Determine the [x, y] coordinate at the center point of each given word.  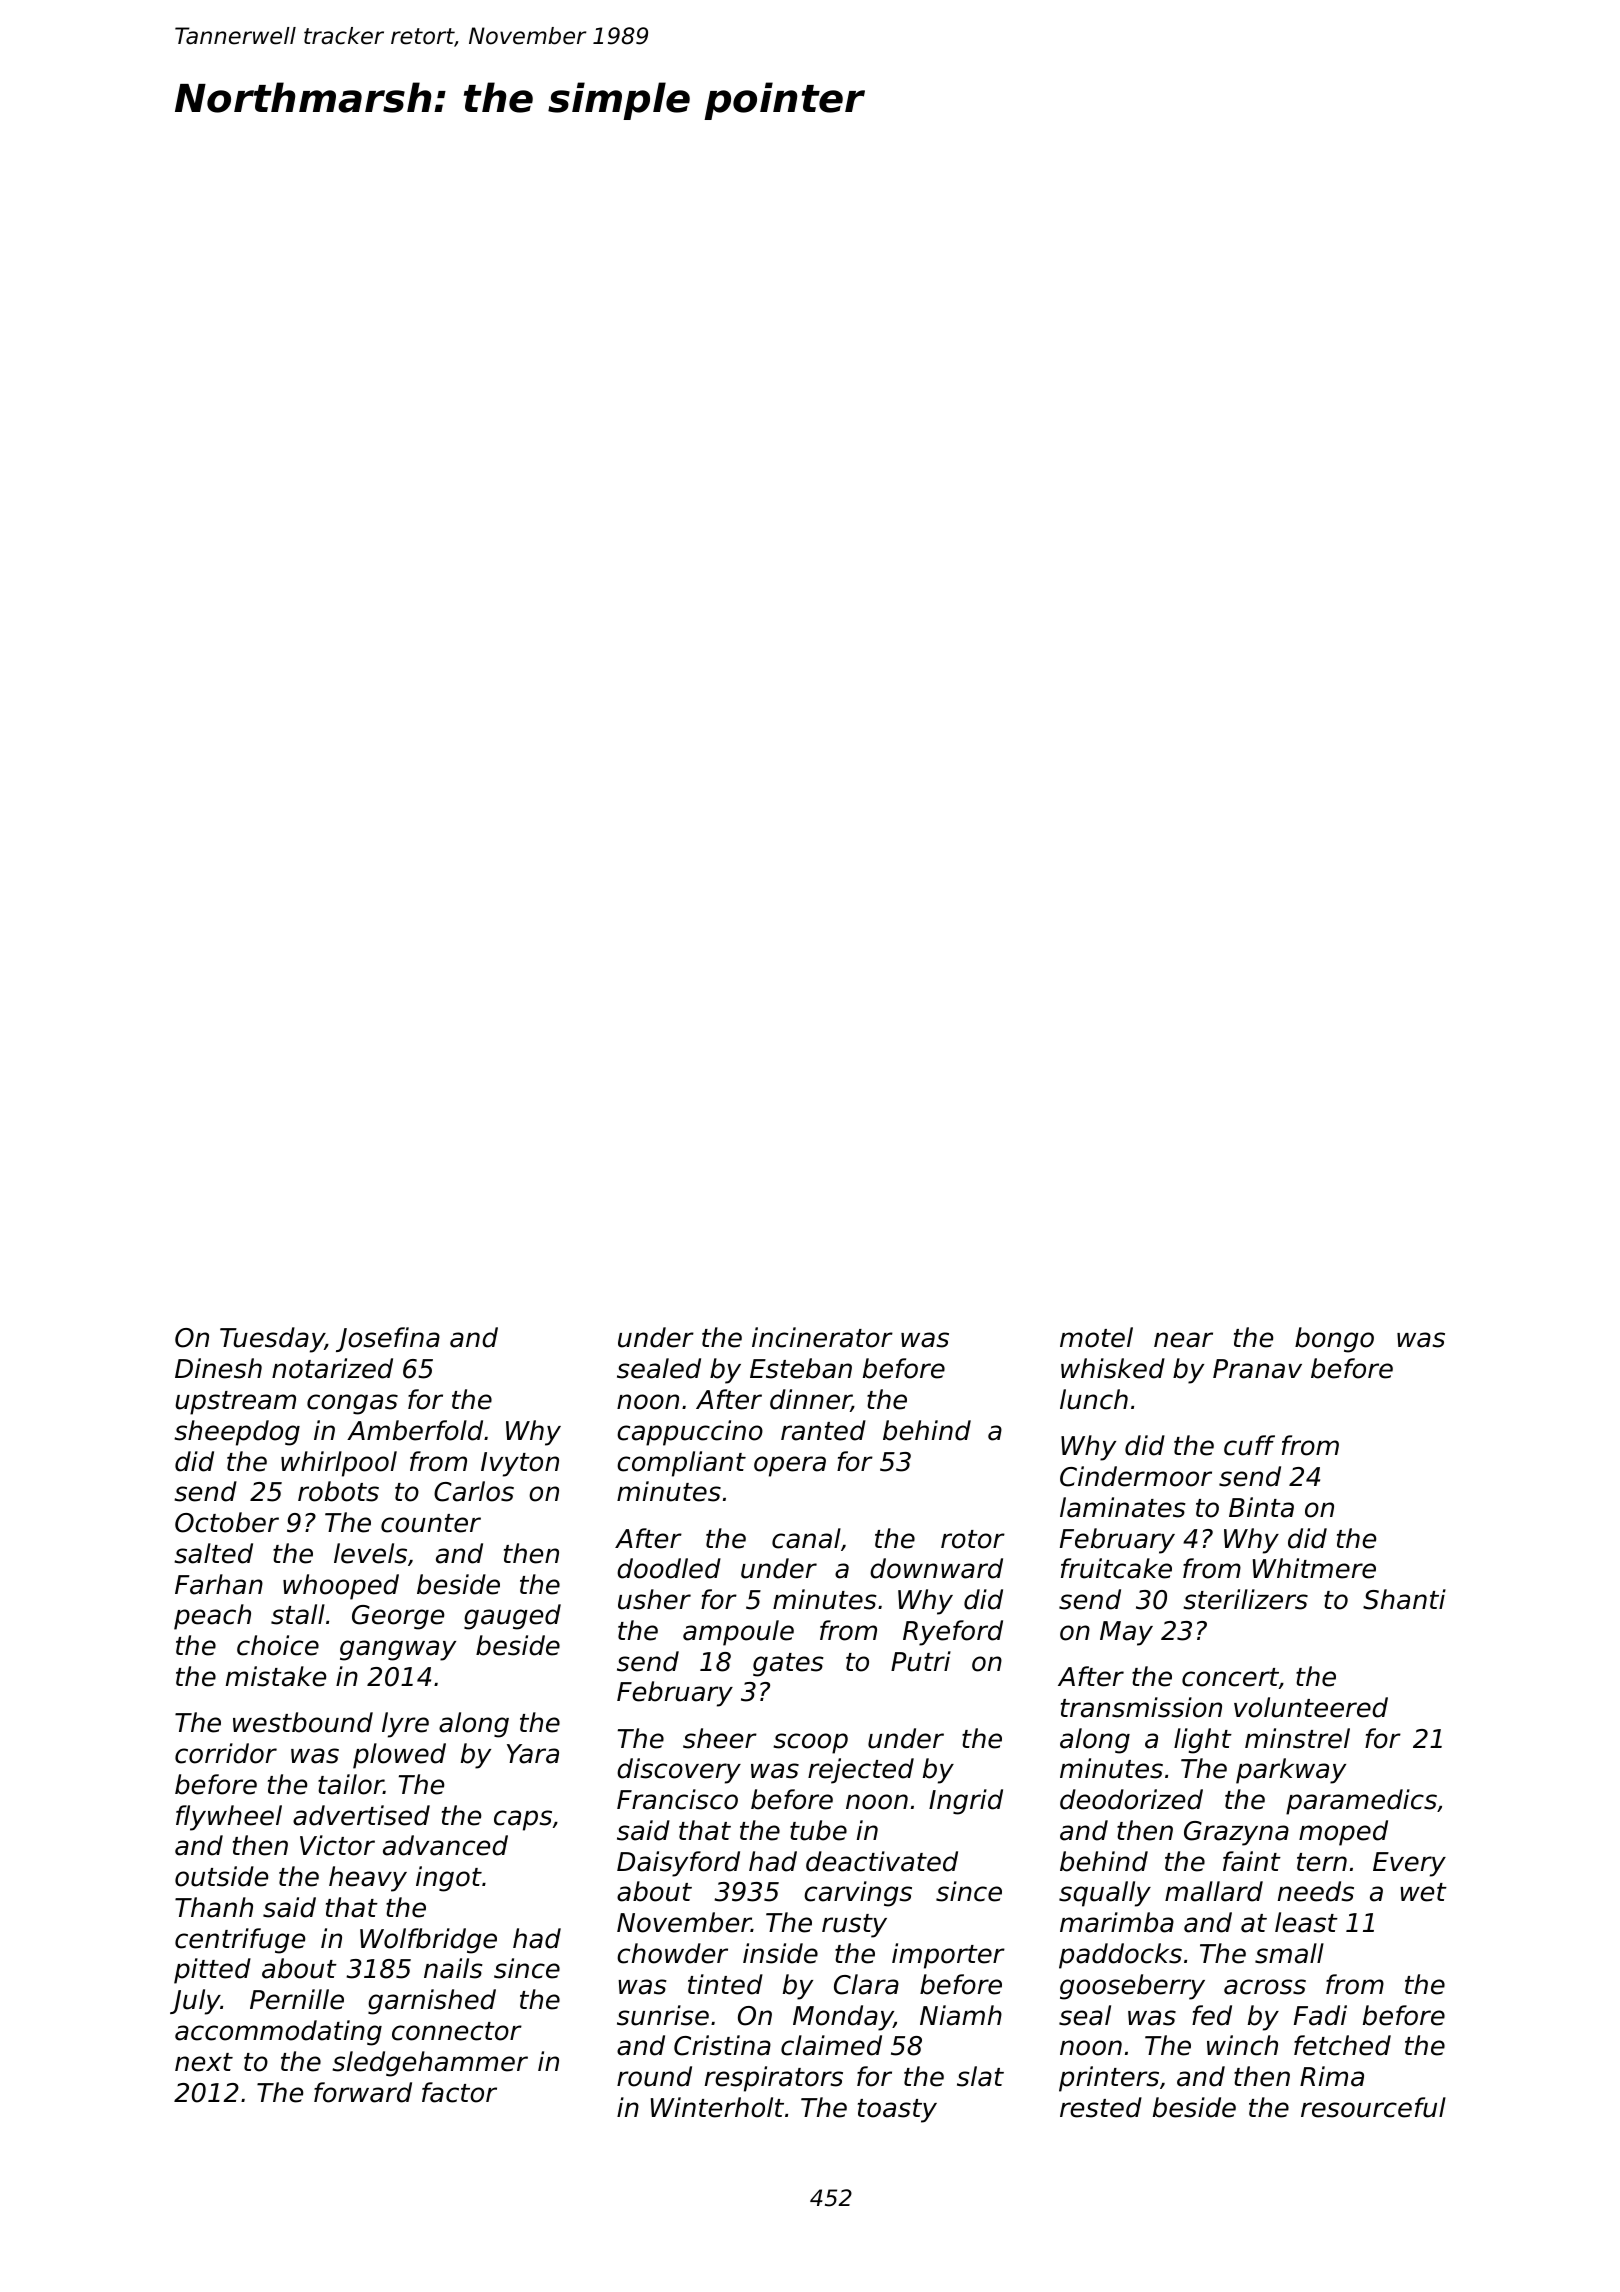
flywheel [229, 1818]
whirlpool [339, 1464]
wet [1423, 1892]
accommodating [278, 2033]
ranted [823, 1430]
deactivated [882, 1861]
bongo [1334, 1340]
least [1306, 1922]
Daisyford [678, 1864]
